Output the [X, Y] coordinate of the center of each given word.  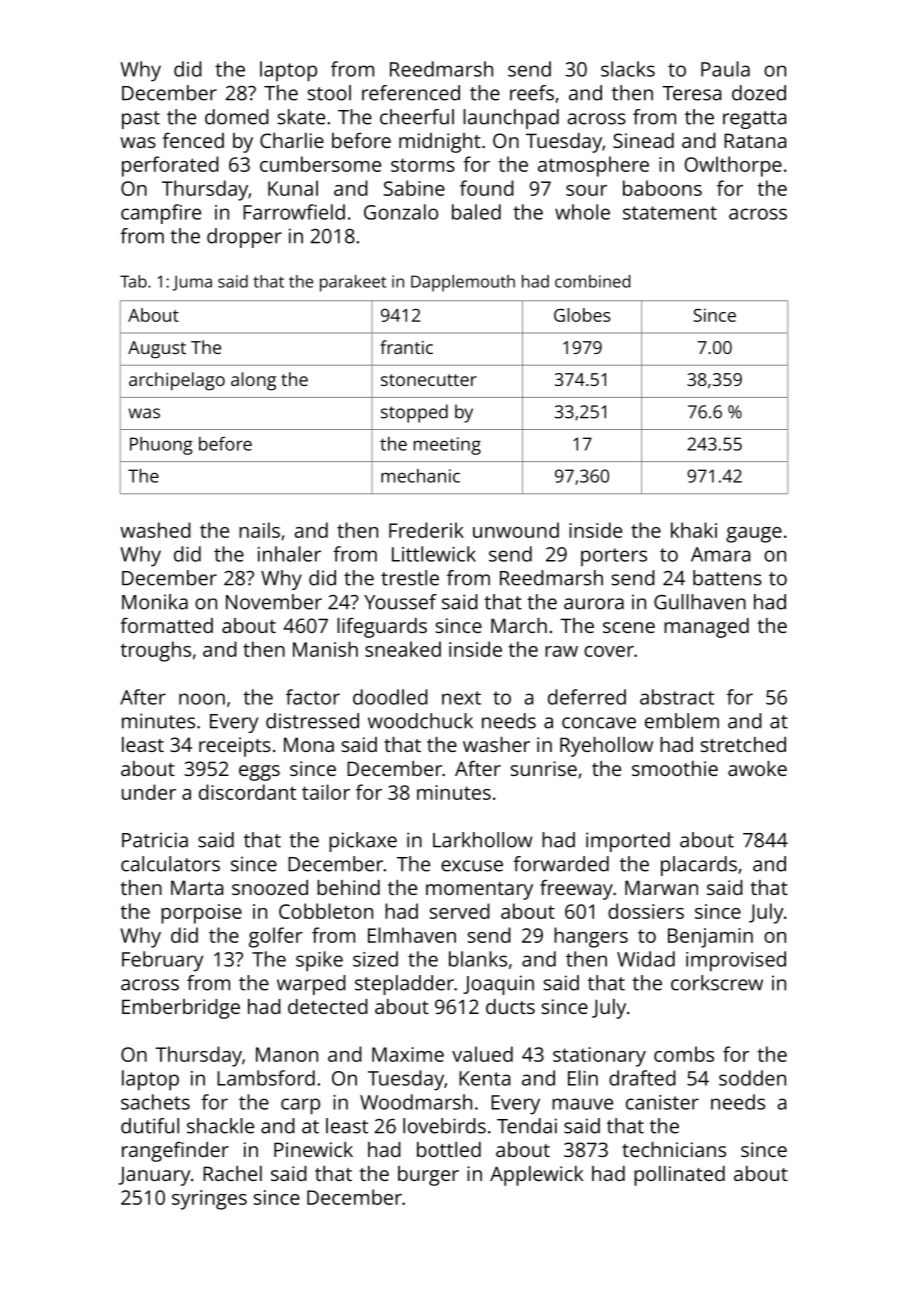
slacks [628, 69]
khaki [694, 530]
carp [300, 1106]
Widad [646, 959]
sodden [752, 1078]
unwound [516, 530]
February [162, 961]
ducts [510, 1006]
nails [259, 530]
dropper [244, 238]
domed [237, 117]
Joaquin [498, 985]
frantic [406, 347]
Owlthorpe [733, 166]
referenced [411, 93]
